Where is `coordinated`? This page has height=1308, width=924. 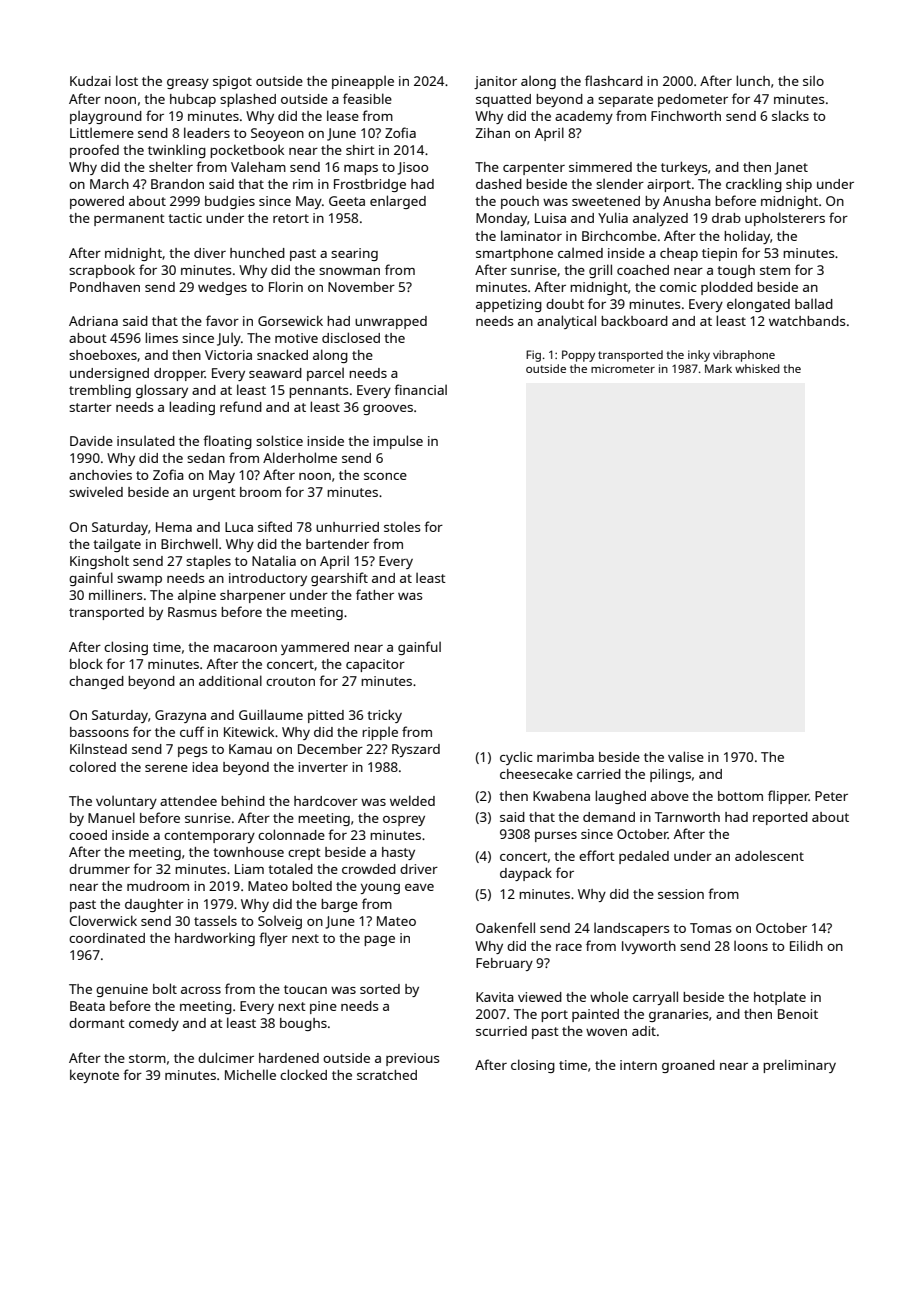 coordinated is located at coordinates (107, 938).
